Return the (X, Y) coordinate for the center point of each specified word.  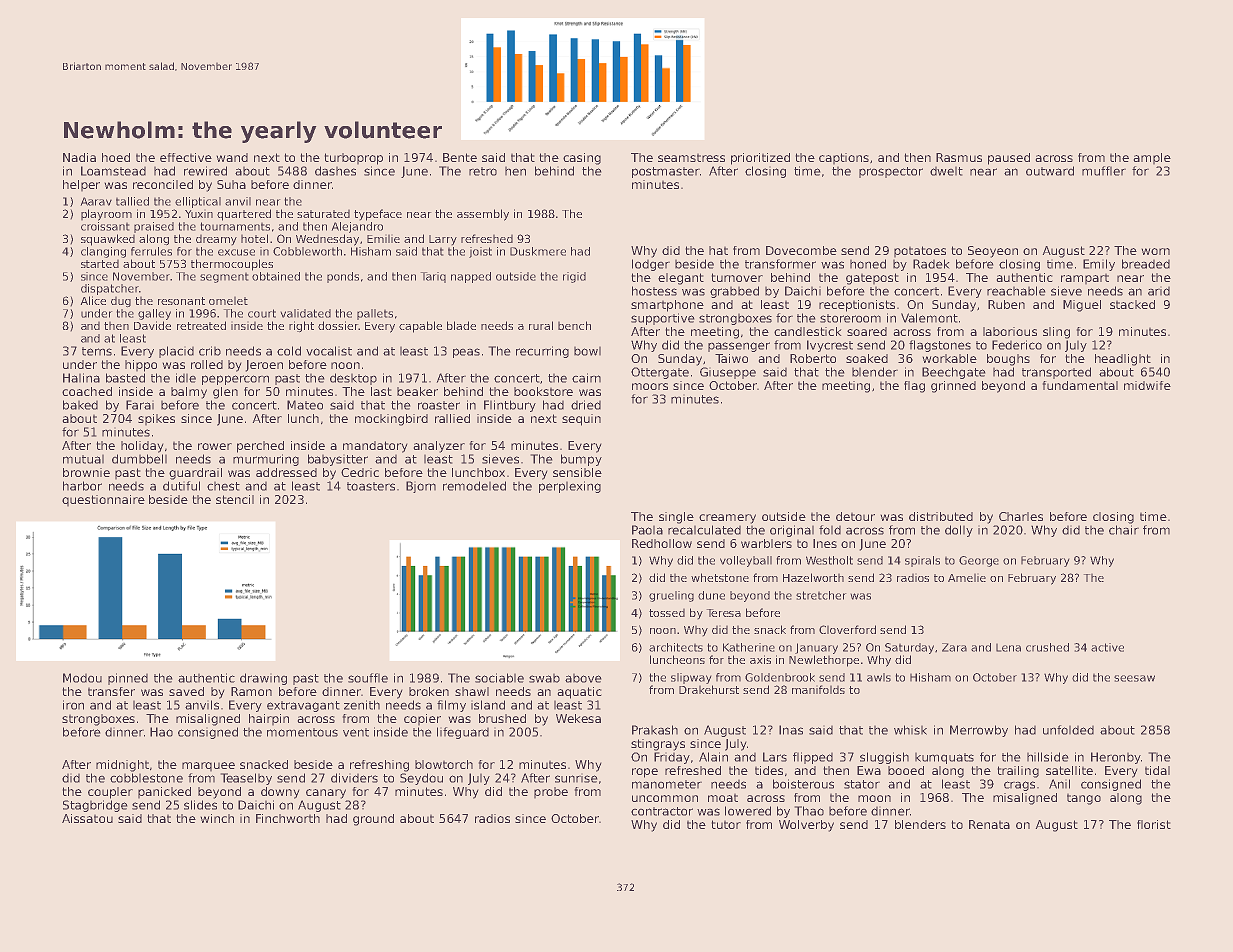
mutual (83, 459)
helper (81, 185)
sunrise (576, 779)
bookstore (543, 391)
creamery (727, 519)
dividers (354, 778)
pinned (128, 679)
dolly (959, 531)
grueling (671, 596)
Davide (152, 325)
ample (1152, 158)
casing (582, 159)
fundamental (1080, 385)
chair (1124, 530)
